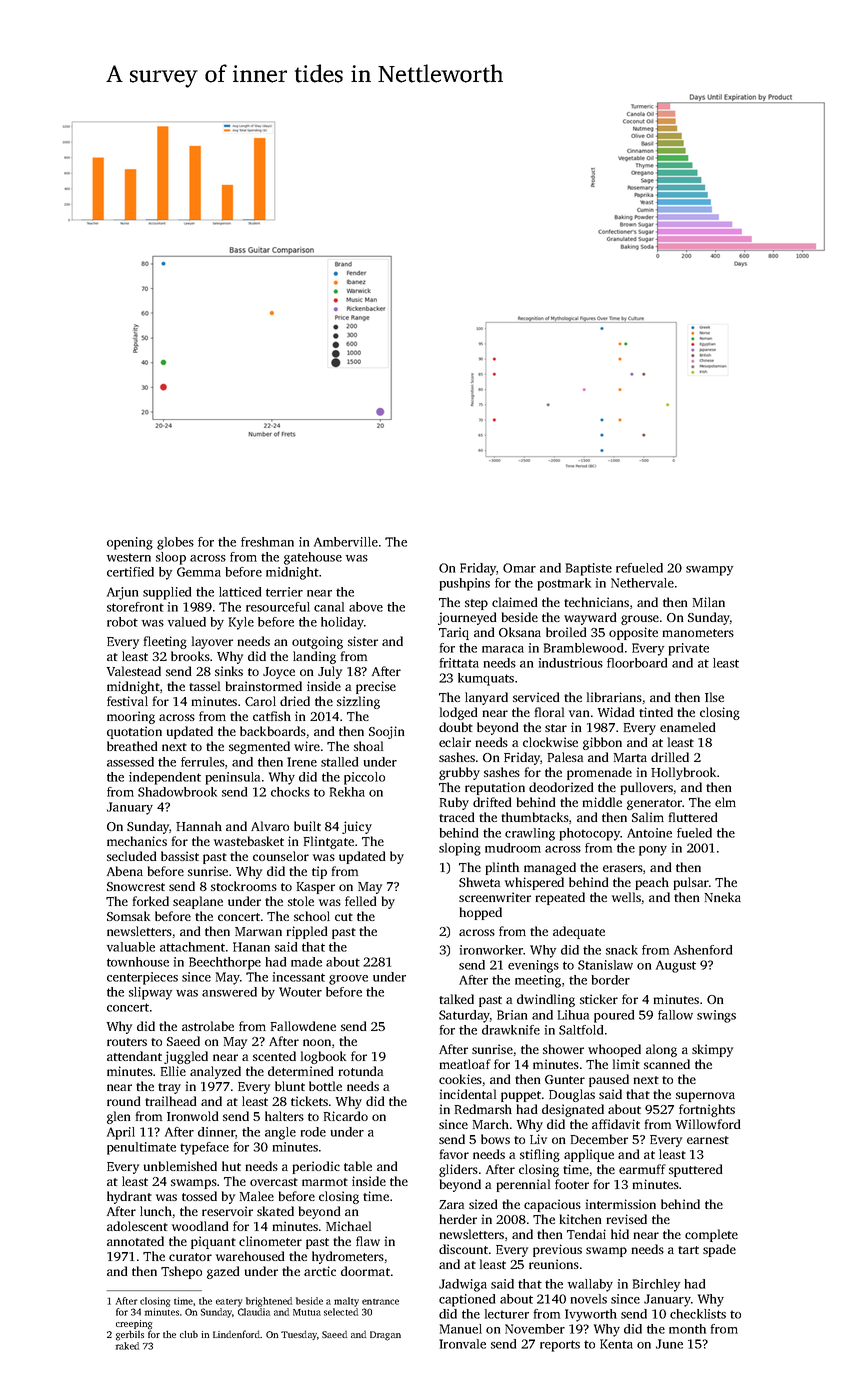  Describe the element at coordinates (175, 543) in the page. I see `globes` at that location.
